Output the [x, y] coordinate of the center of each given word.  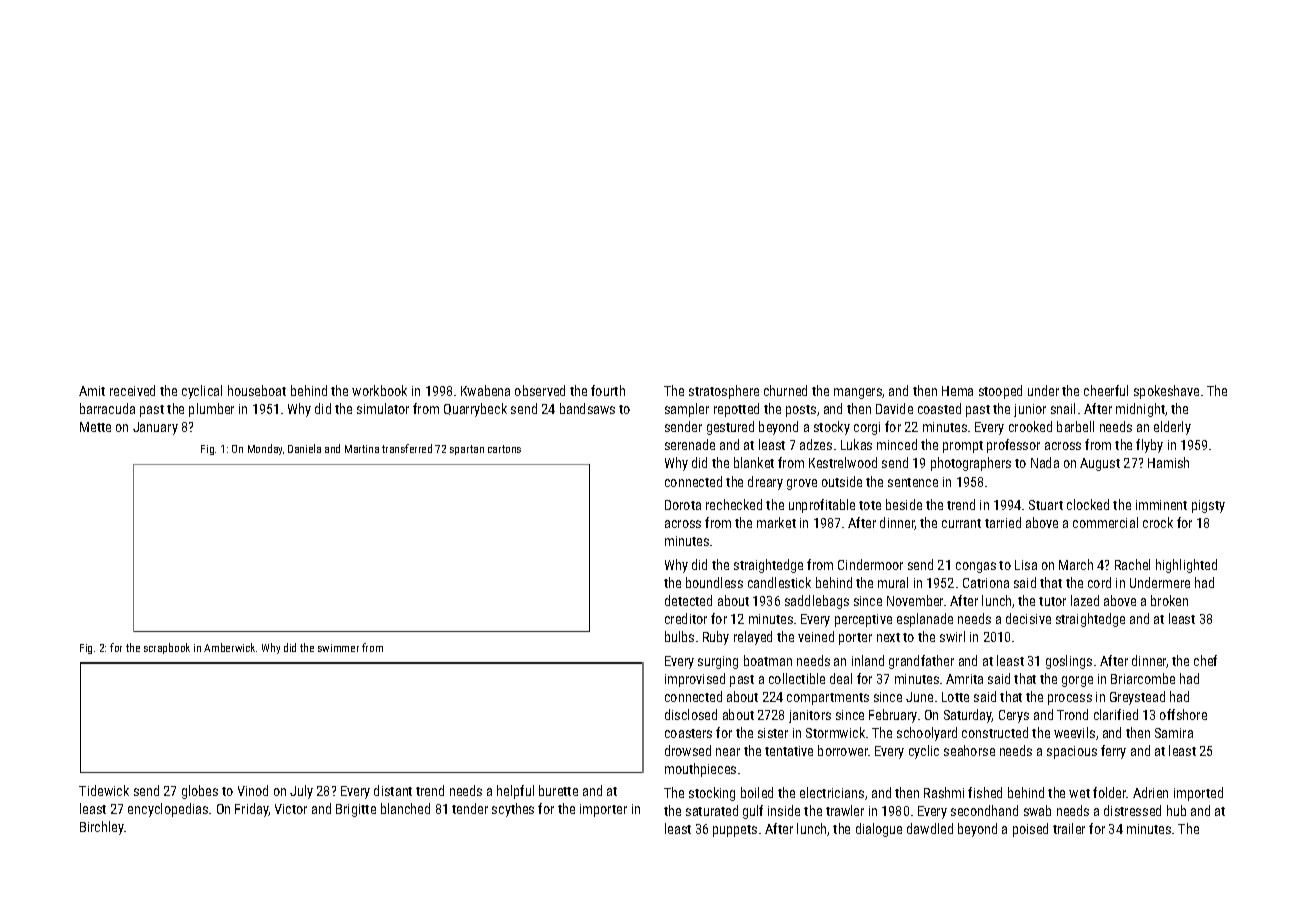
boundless [714, 582]
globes [200, 792]
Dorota [683, 505]
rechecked [734, 504]
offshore [1183, 714]
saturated [712, 810]
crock [1158, 522]
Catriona [986, 583]
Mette [95, 427]
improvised [695, 680]
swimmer [338, 648]
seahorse [969, 750]
